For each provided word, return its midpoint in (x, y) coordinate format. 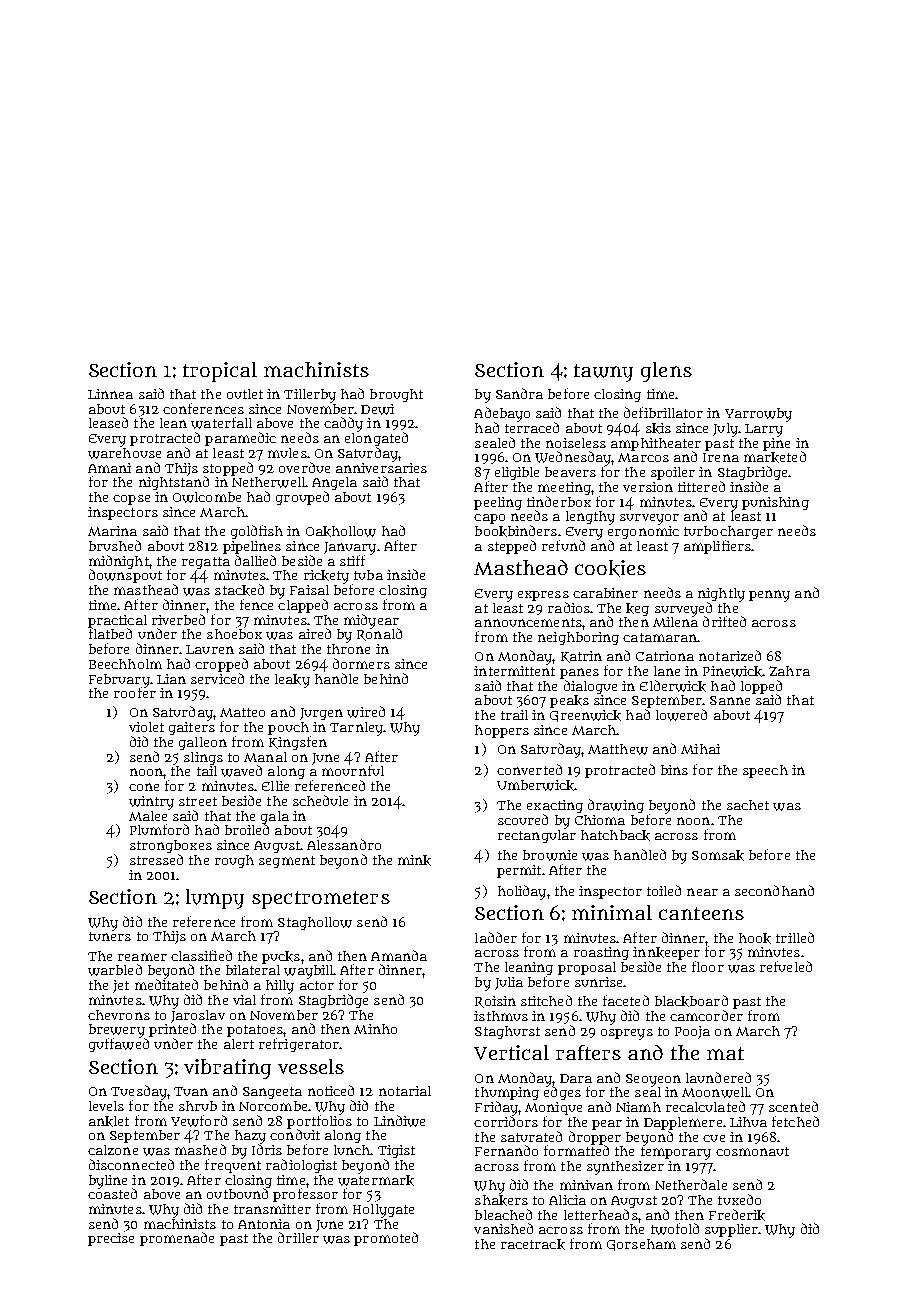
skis (658, 428)
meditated (166, 984)
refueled (786, 966)
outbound (237, 1193)
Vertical (511, 1052)
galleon (203, 743)
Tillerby (310, 396)
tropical (220, 372)
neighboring (578, 638)
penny (769, 596)
